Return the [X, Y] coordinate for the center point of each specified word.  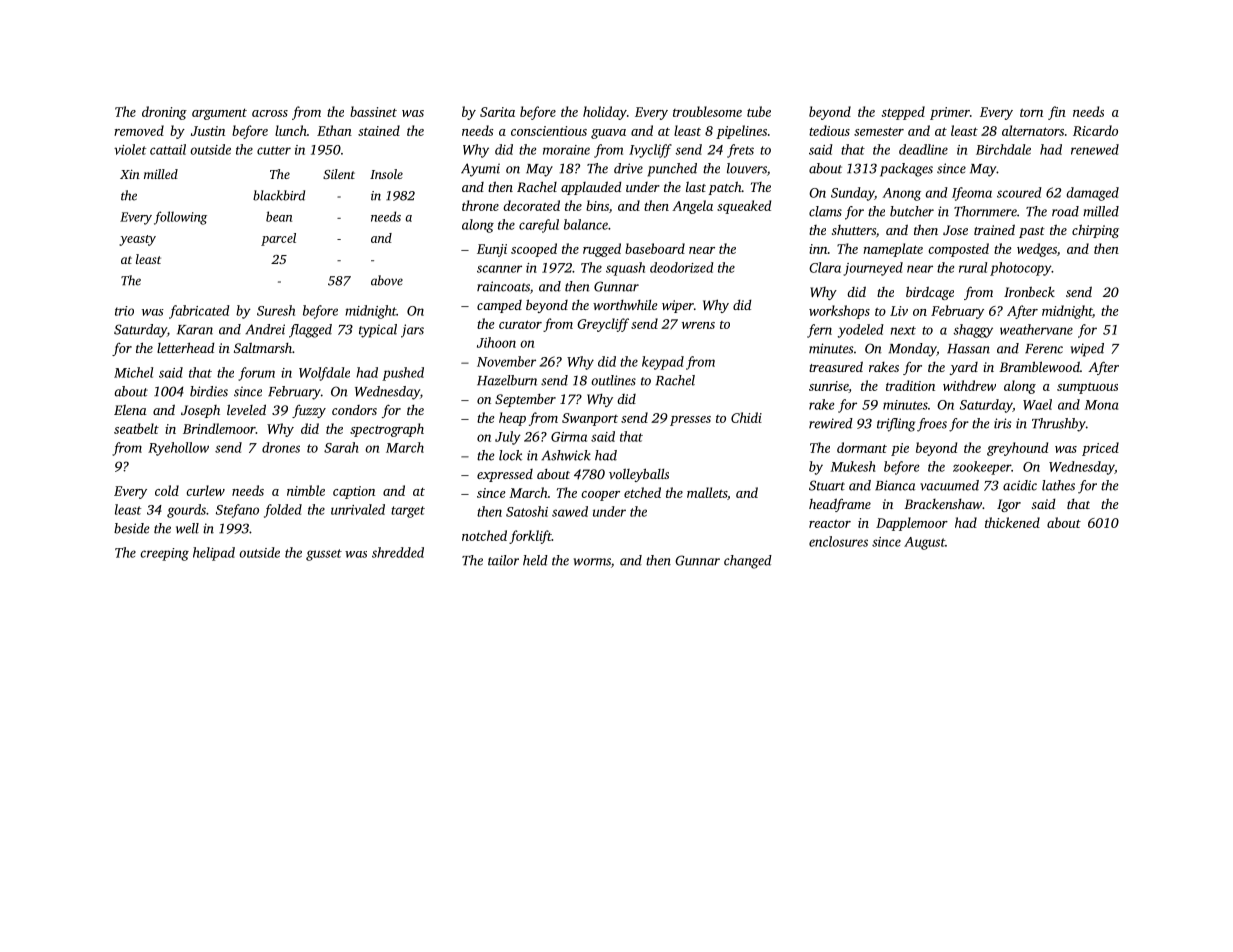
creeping [165, 554]
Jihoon [496, 342]
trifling [896, 425]
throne [480, 205]
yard [963, 368]
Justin [208, 131]
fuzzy [309, 411]
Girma [569, 437]
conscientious [549, 131]
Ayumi [480, 170]
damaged [1093, 194]
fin [1057, 113]
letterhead [186, 347]
